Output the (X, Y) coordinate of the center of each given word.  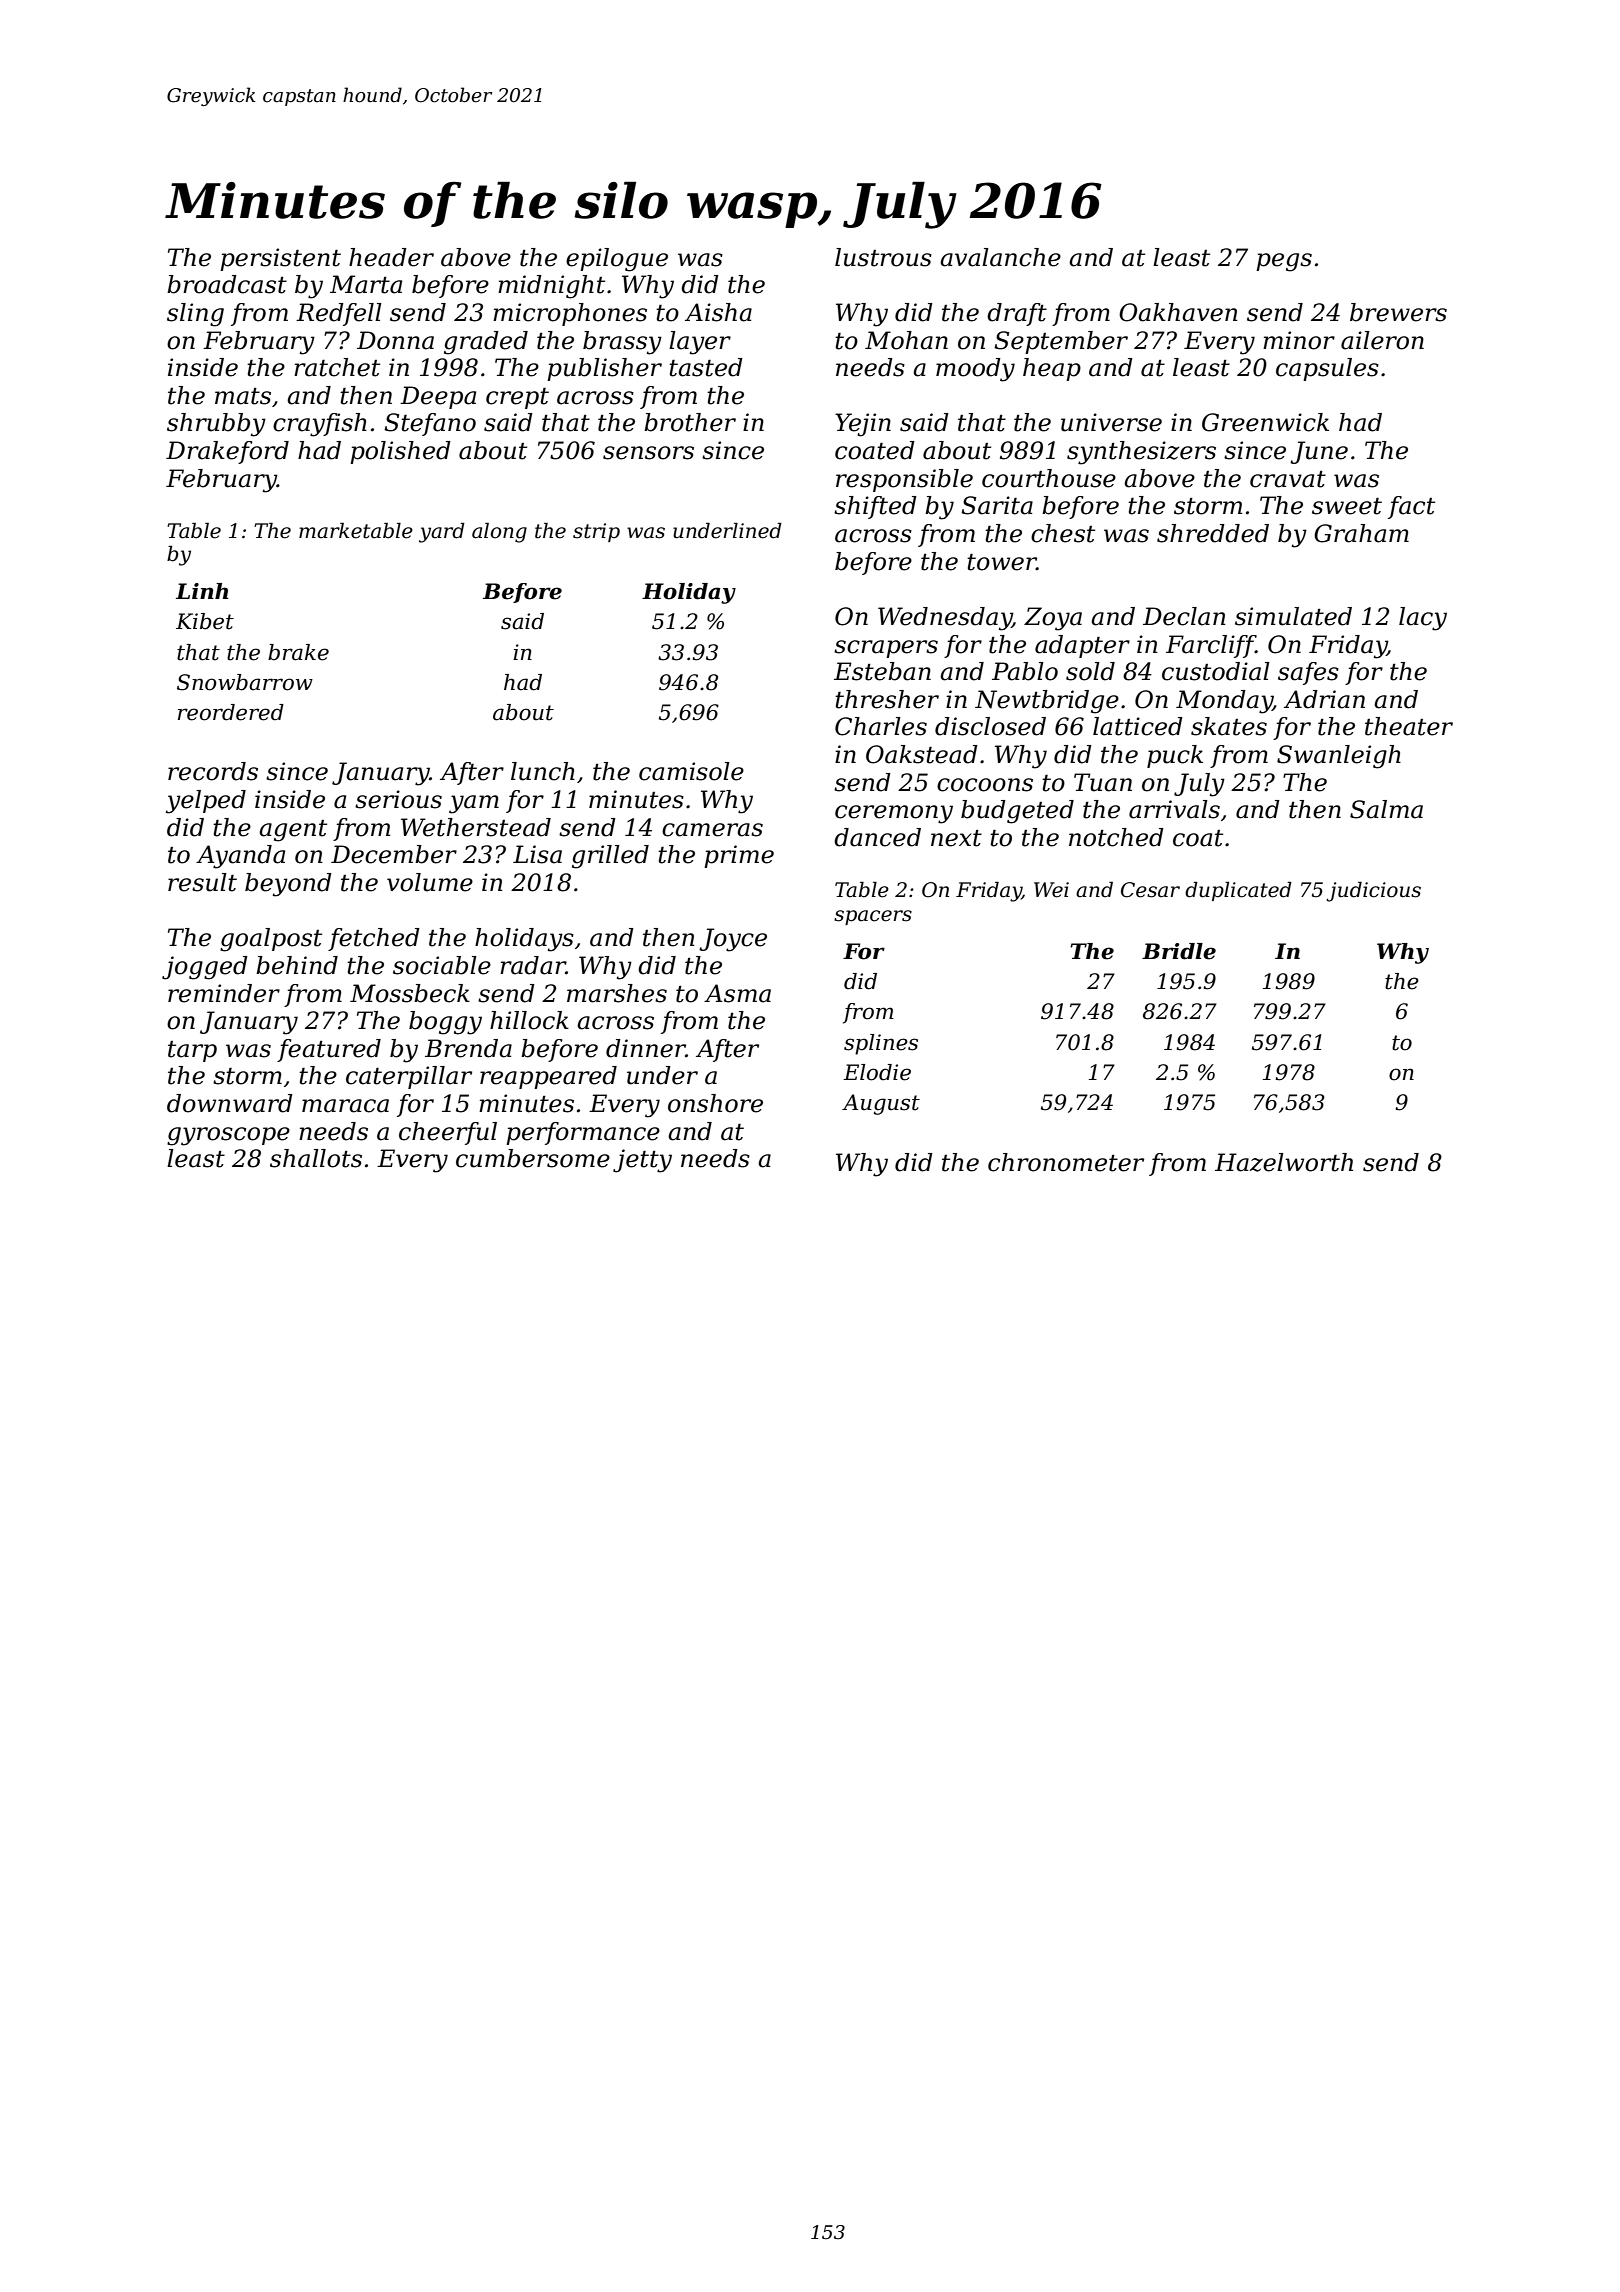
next (956, 838)
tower (1002, 562)
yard (442, 533)
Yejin (863, 425)
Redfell (339, 314)
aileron (1382, 340)
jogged (205, 968)
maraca (345, 1106)
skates (1229, 726)
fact (1411, 507)
